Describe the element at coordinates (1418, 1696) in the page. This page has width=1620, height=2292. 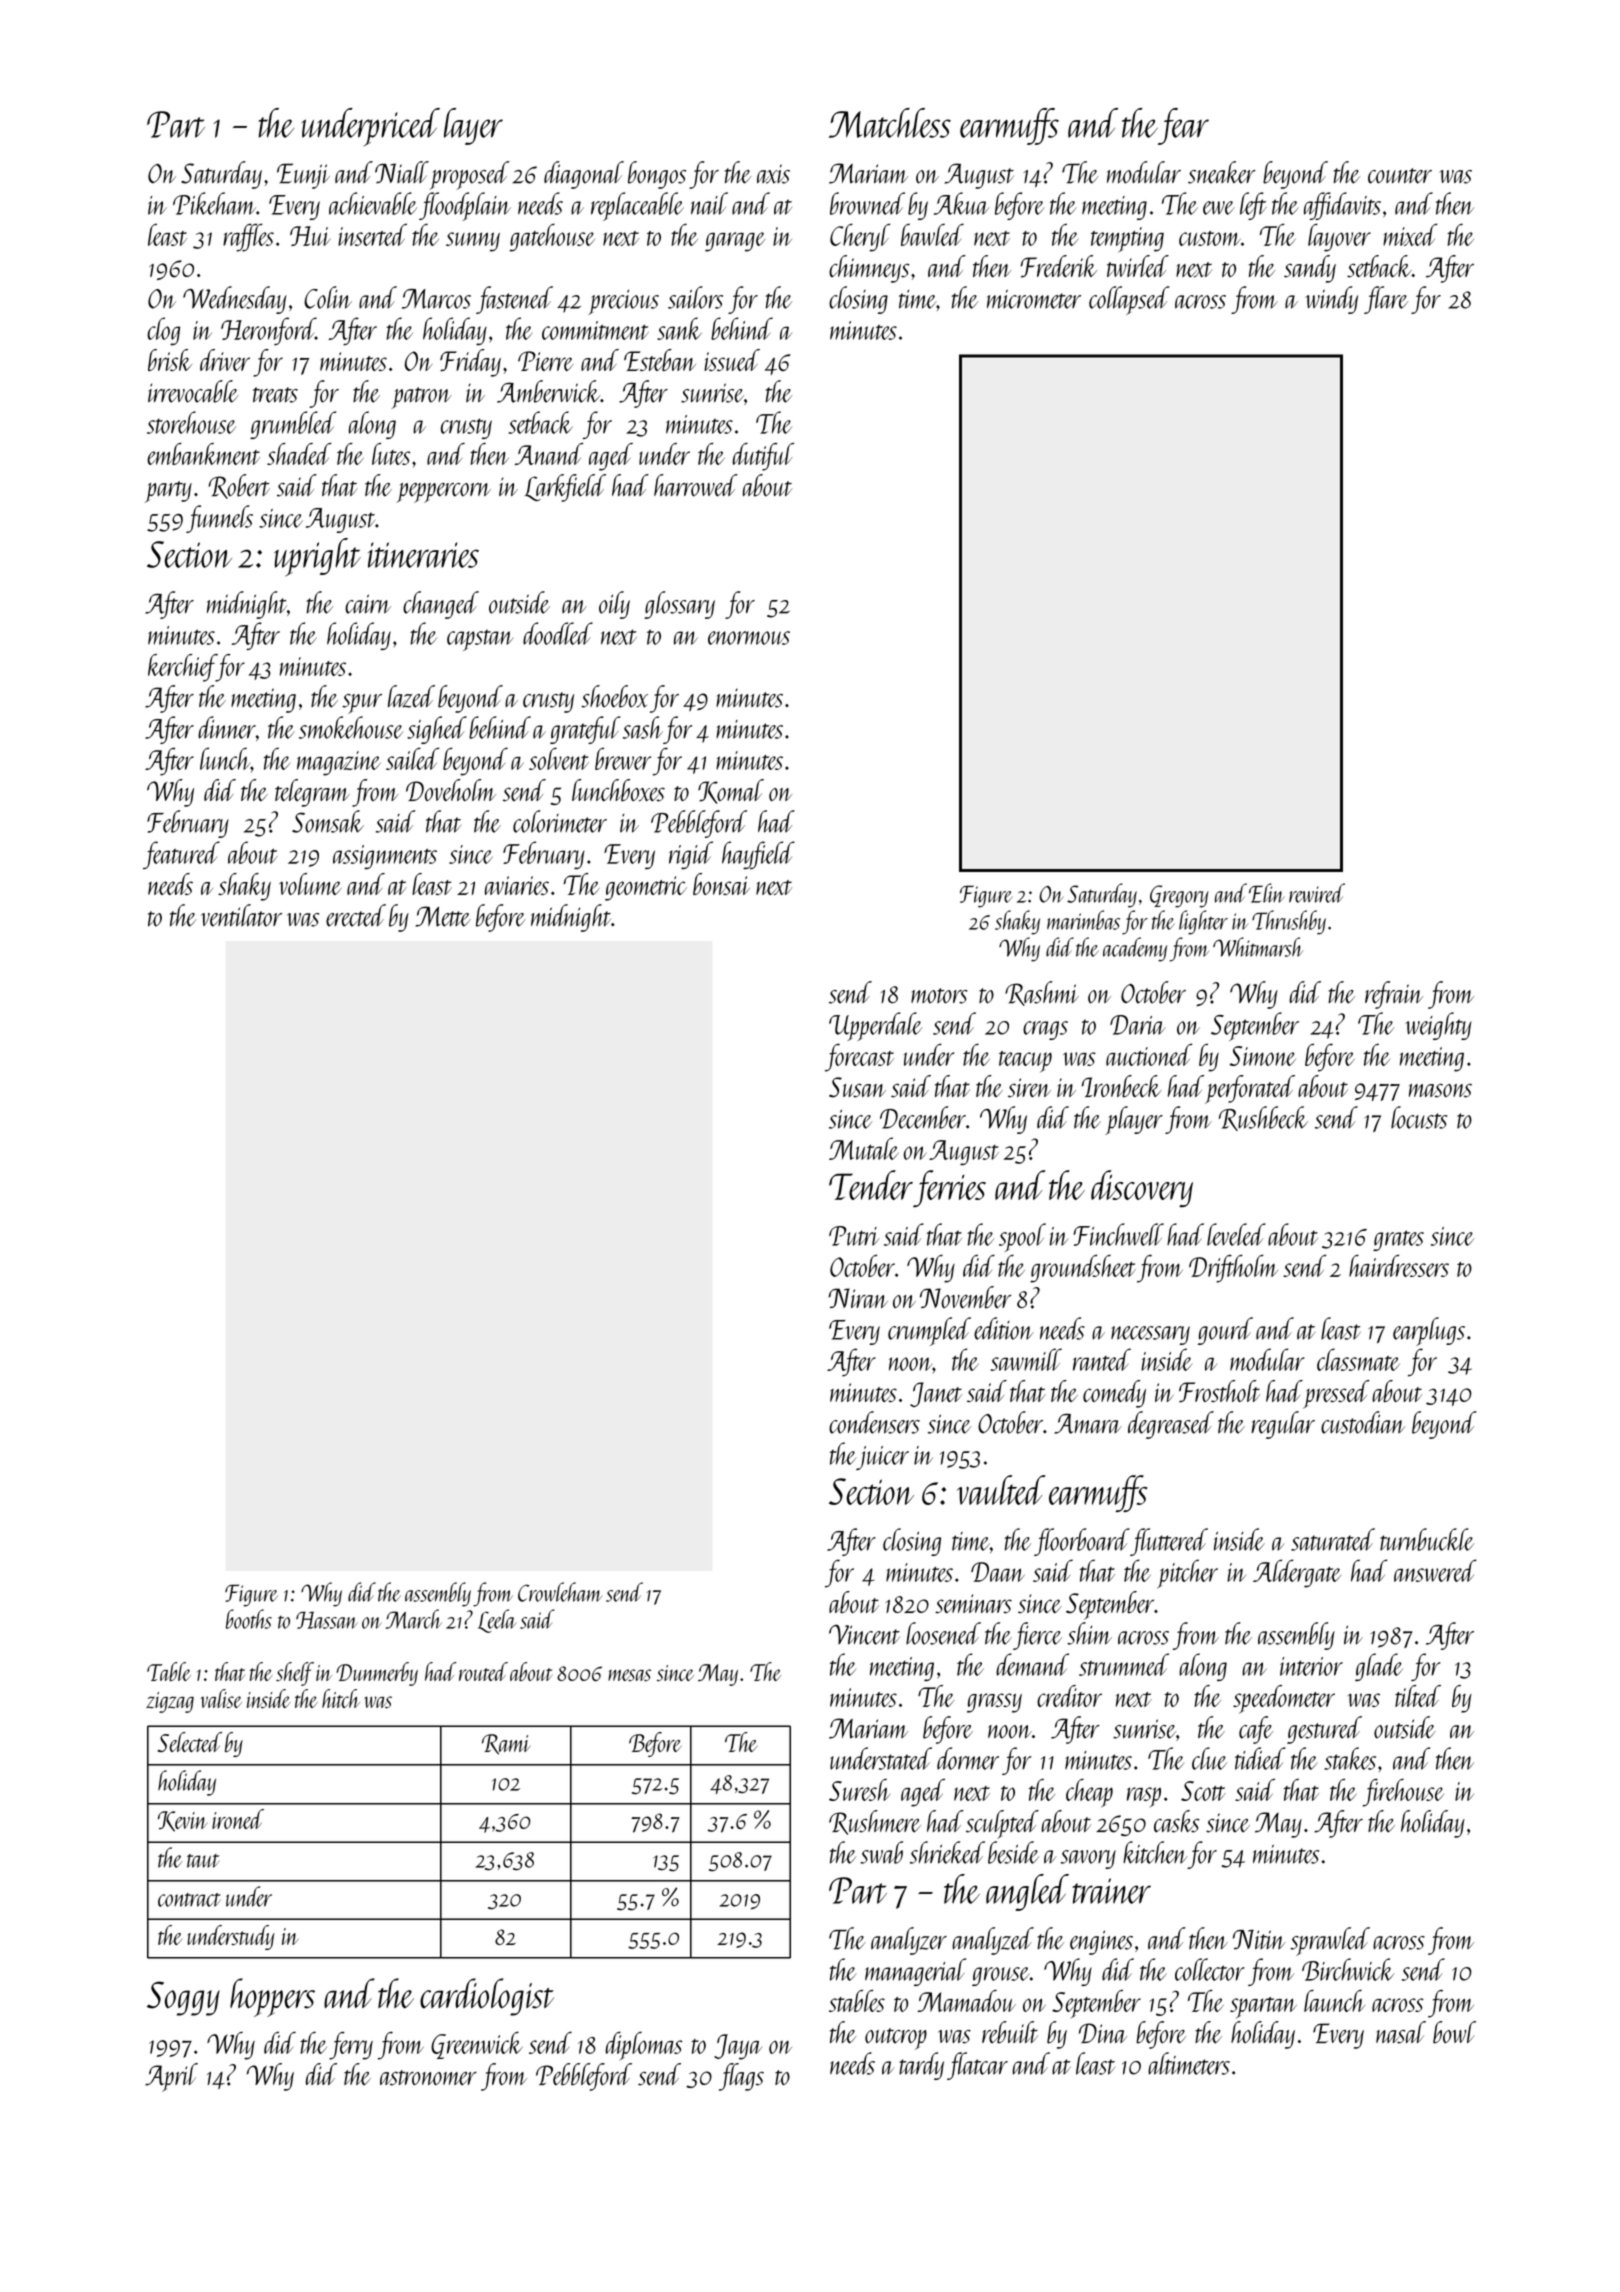
I see `tilted` at that location.
